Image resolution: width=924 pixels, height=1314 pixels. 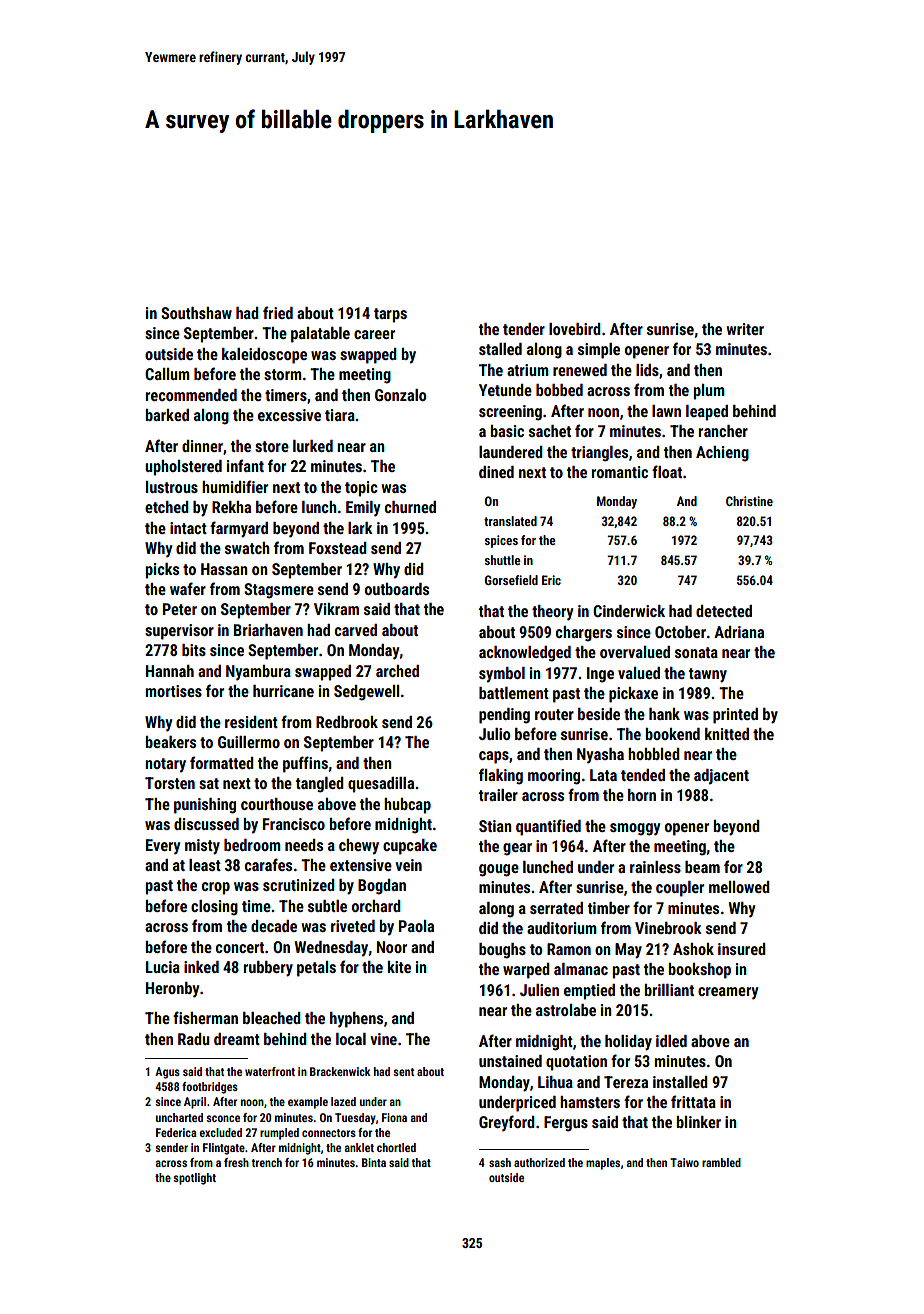 I want to click on astrolabe, so click(x=566, y=1010).
